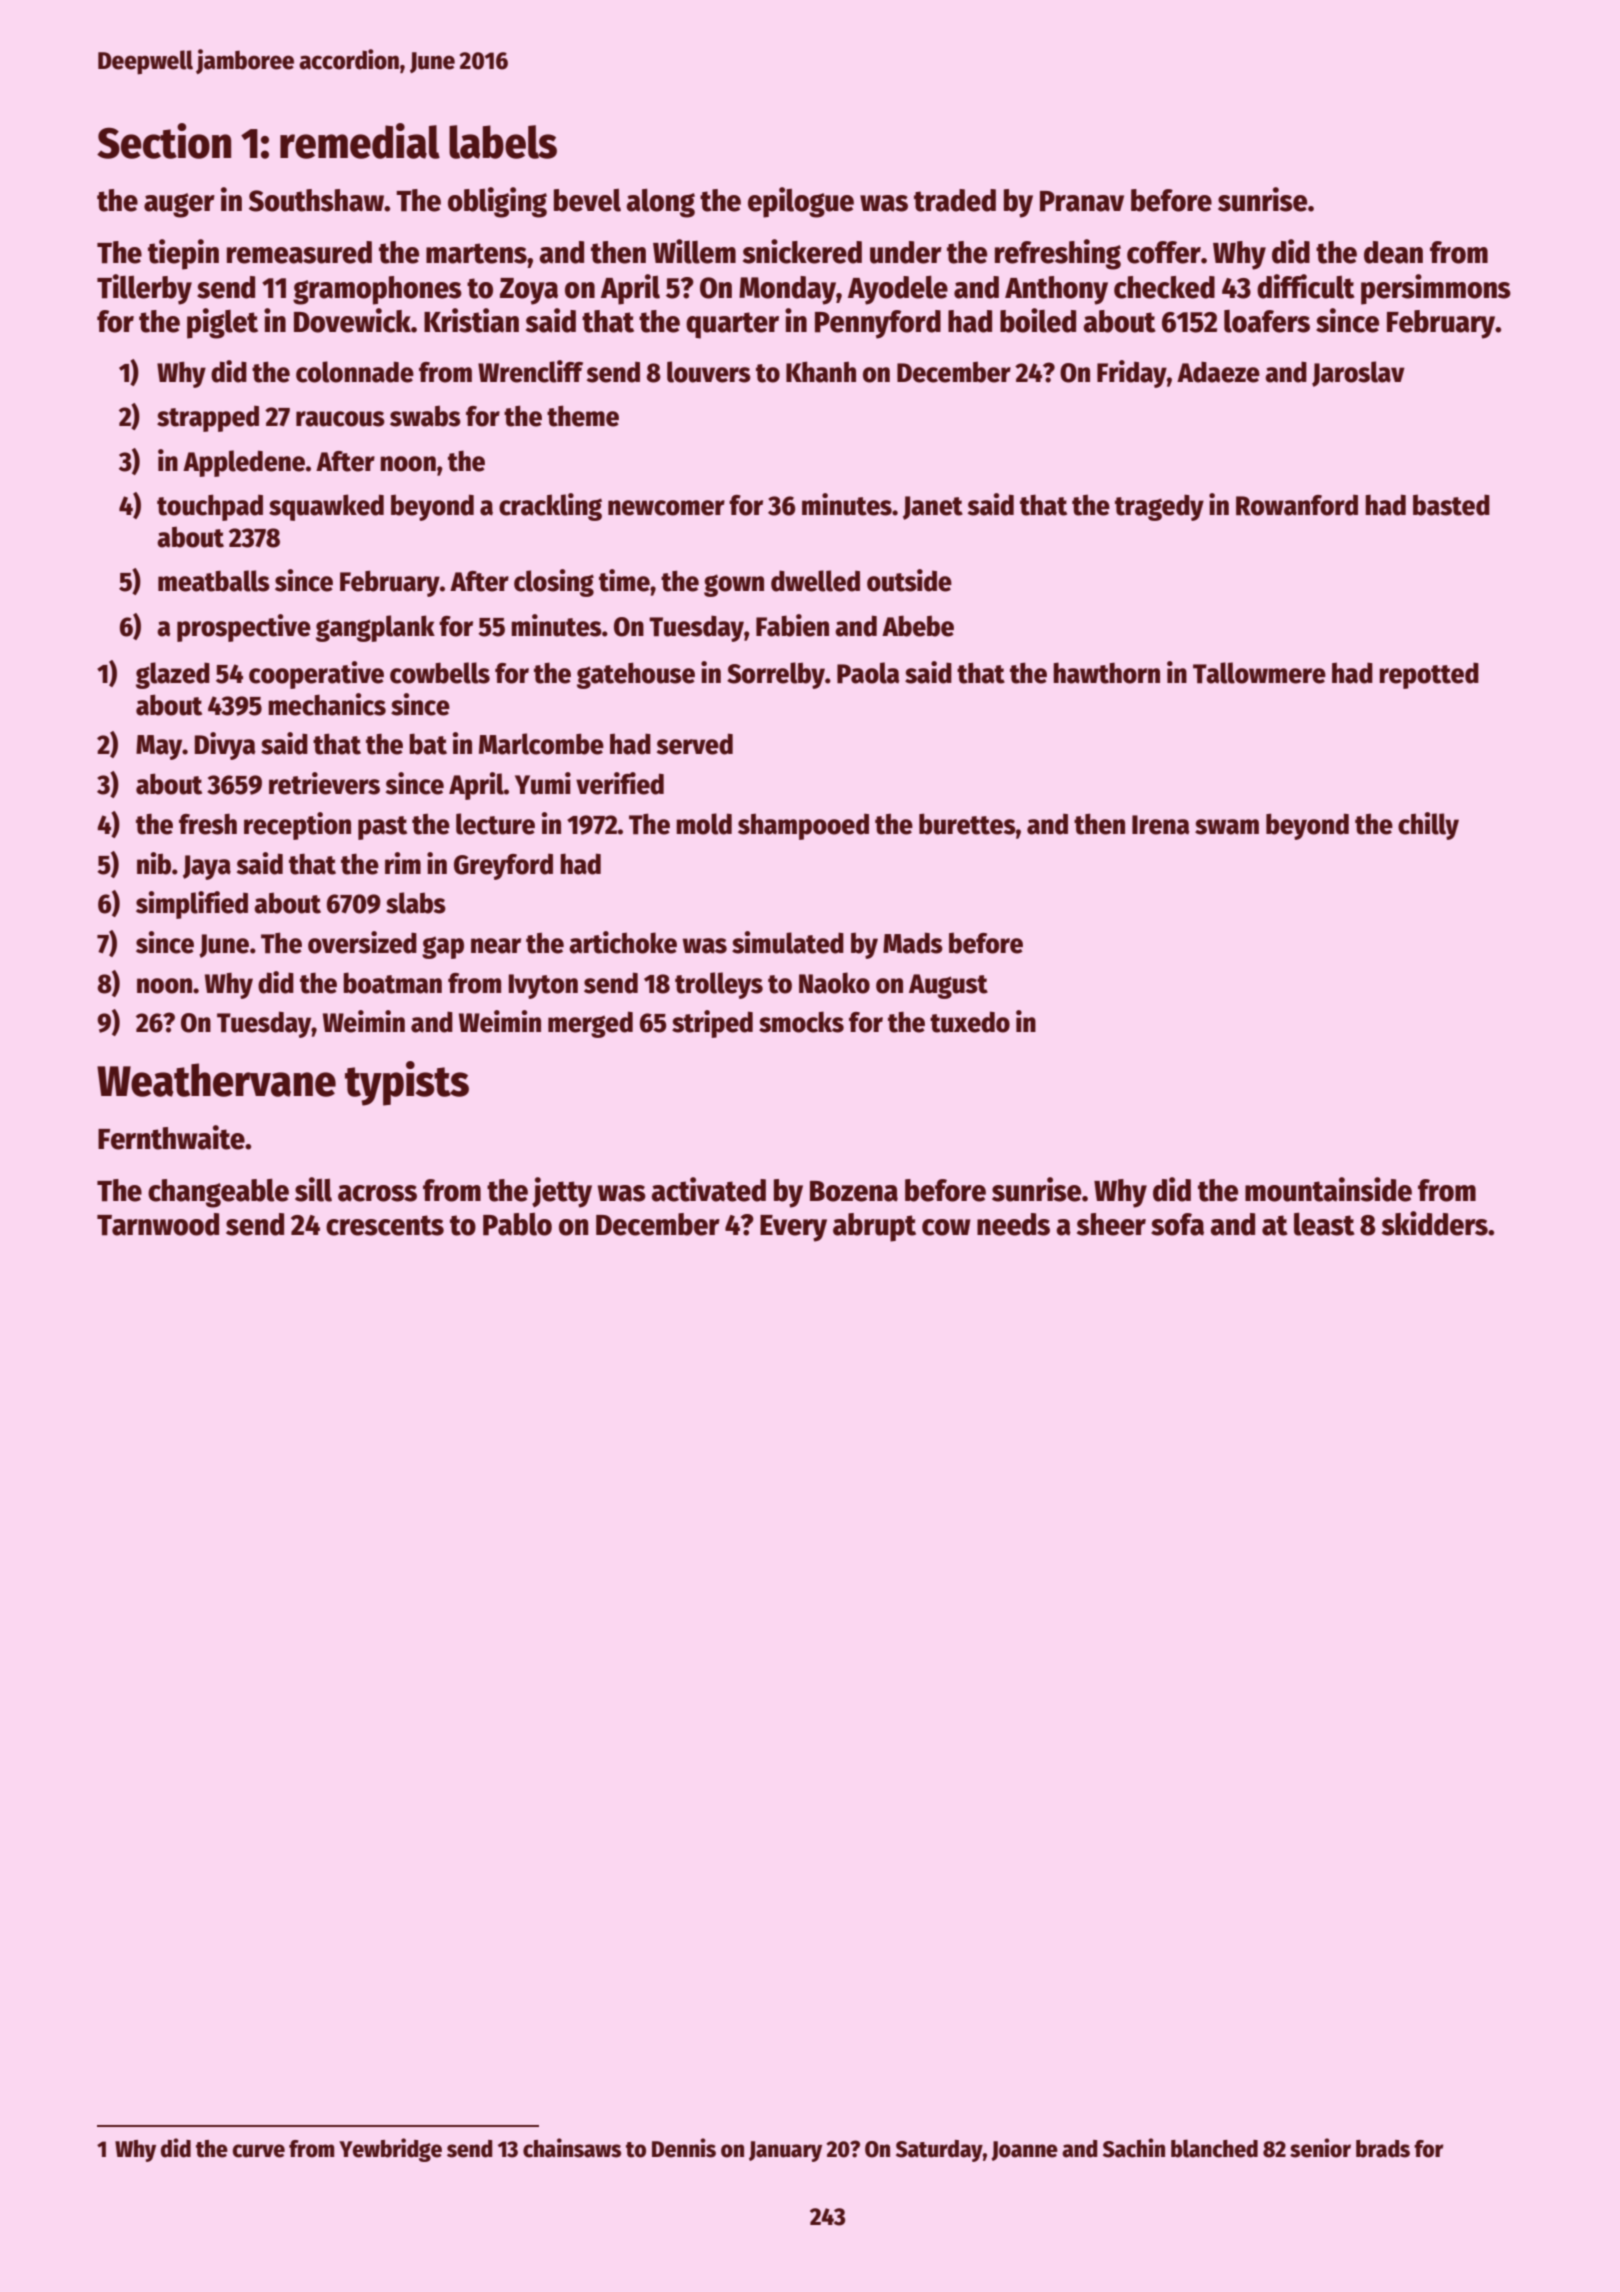 Image resolution: width=1620 pixels, height=2292 pixels. Describe the element at coordinates (1227, 827) in the page. I see `swam` at that location.
